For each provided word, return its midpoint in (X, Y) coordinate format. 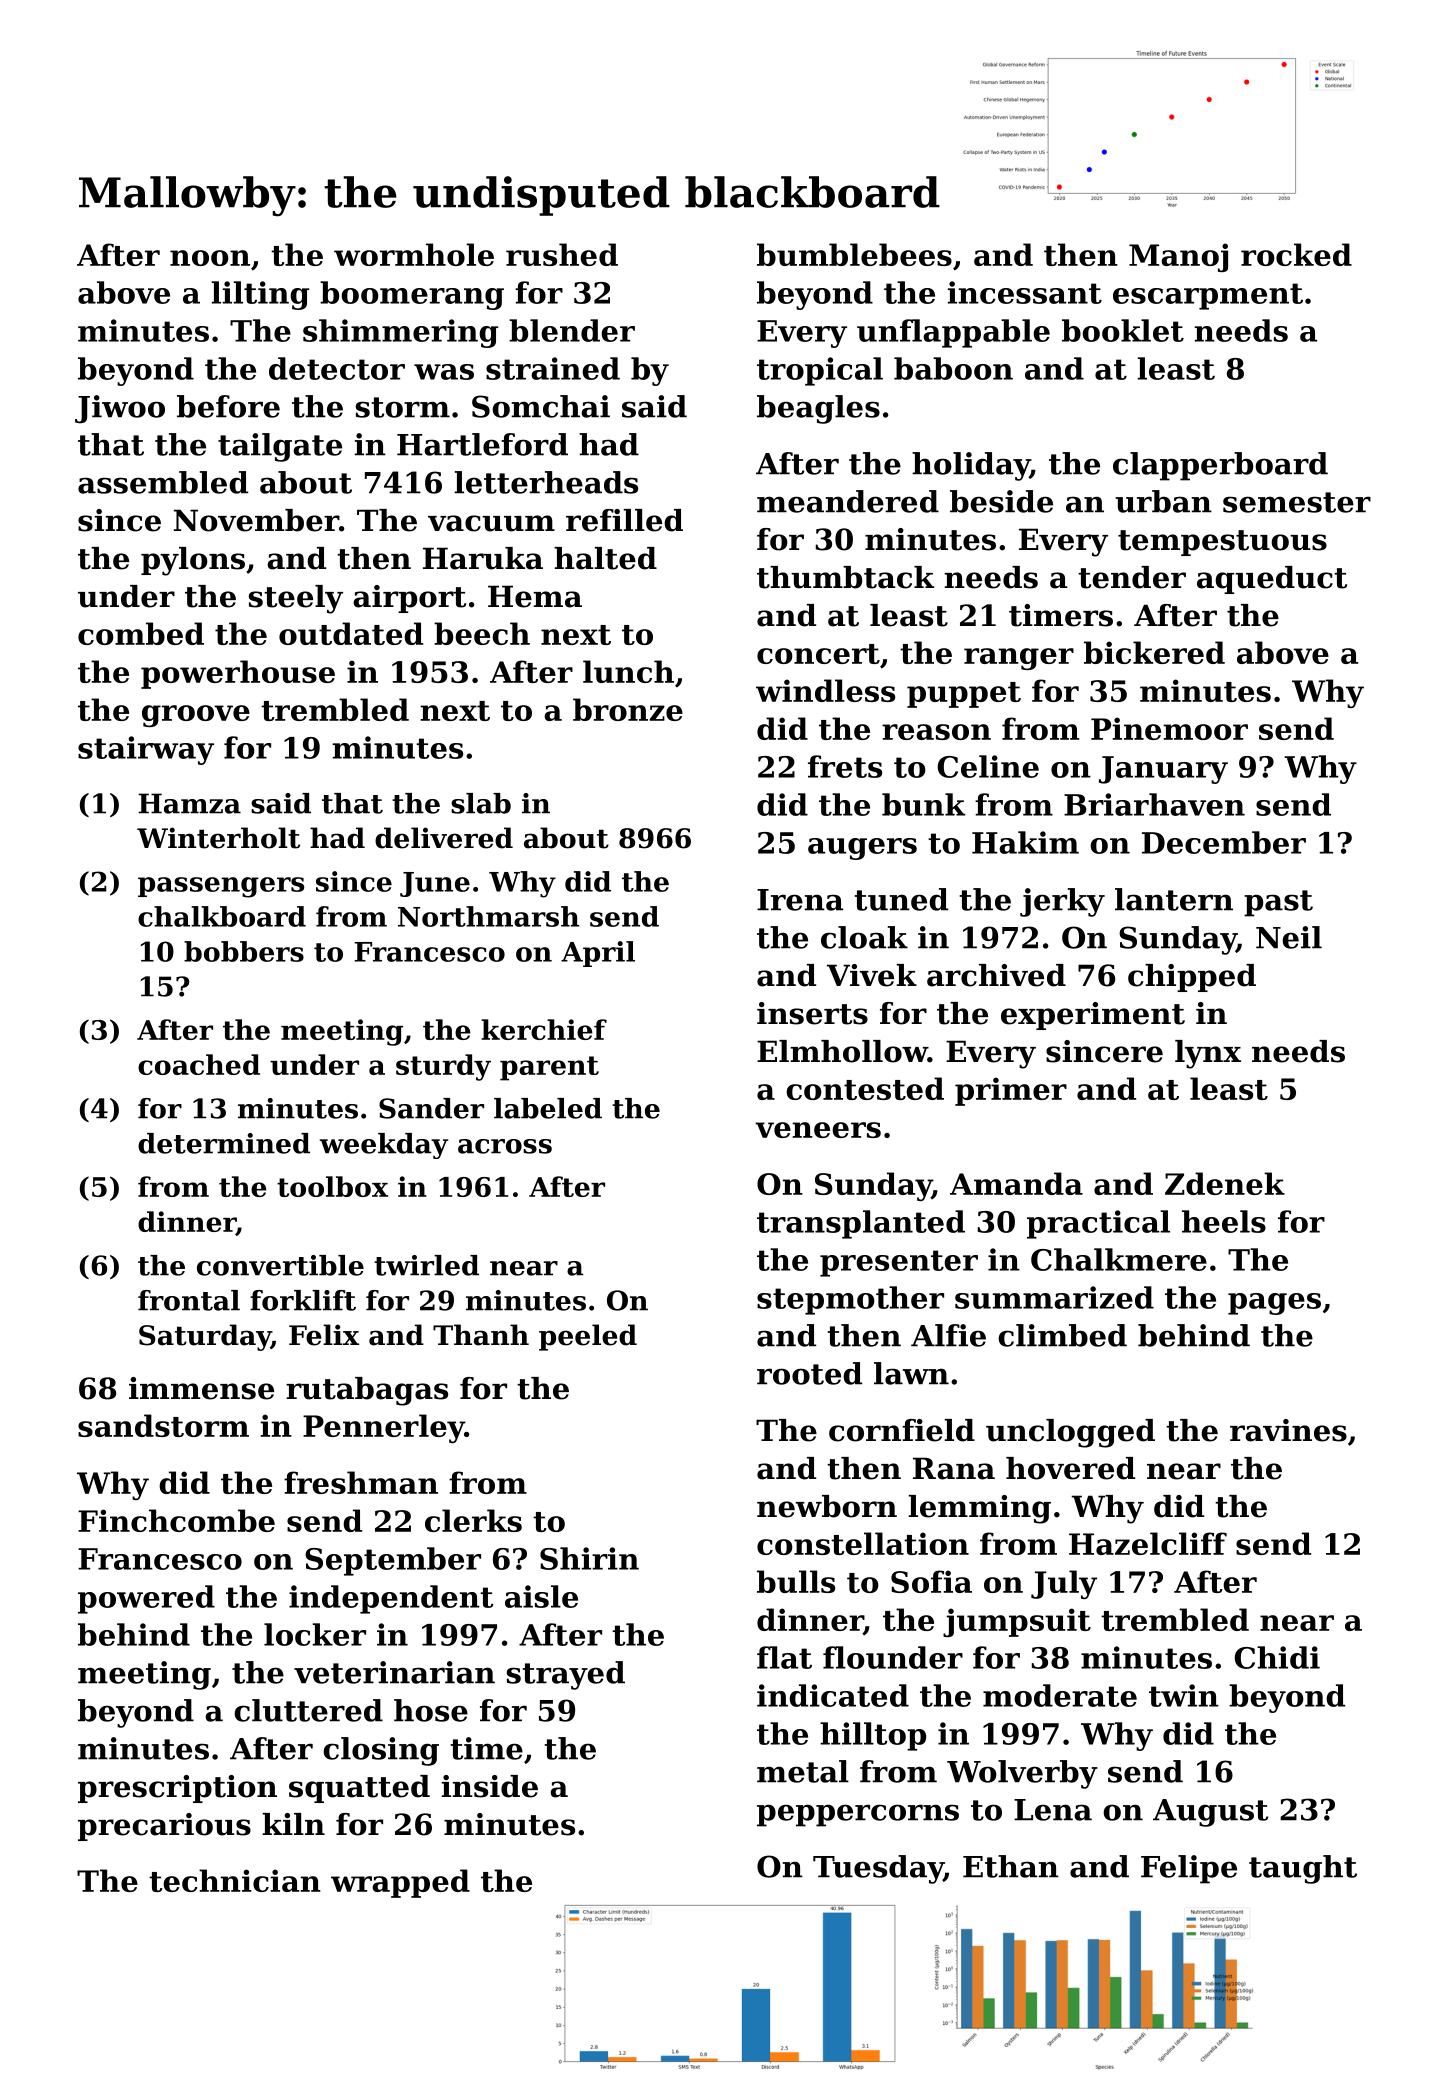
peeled (588, 1337)
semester (1297, 502)
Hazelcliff (1148, 1543)
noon (210, 258)
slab (481, 803)
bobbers (244, 951)
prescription (177, 1789)
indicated (833, 1695)
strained (553, 368)
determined (224, 1143)
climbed (1062, 1335)
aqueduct (1272, 580)
